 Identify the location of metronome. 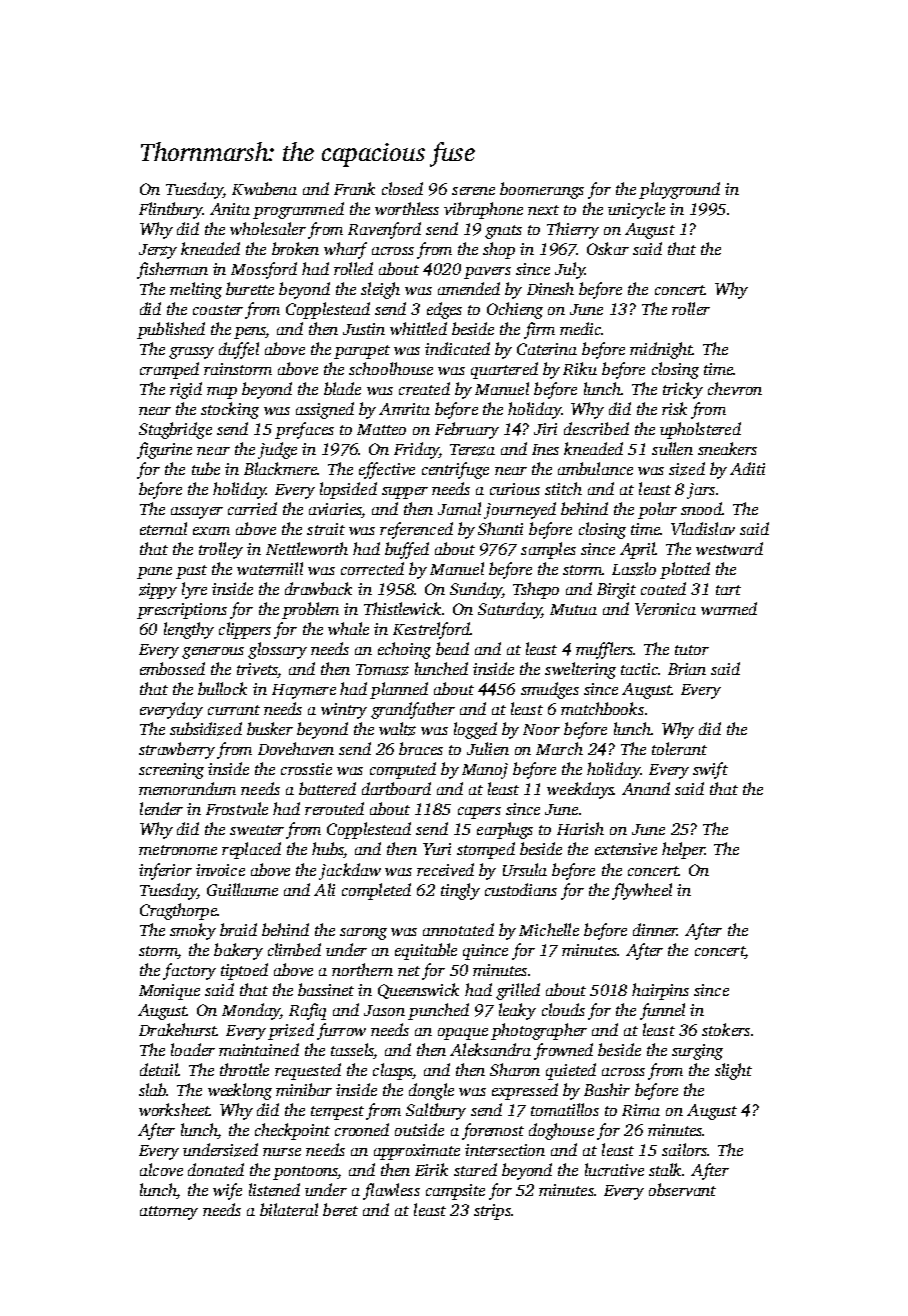
(178, 850).
